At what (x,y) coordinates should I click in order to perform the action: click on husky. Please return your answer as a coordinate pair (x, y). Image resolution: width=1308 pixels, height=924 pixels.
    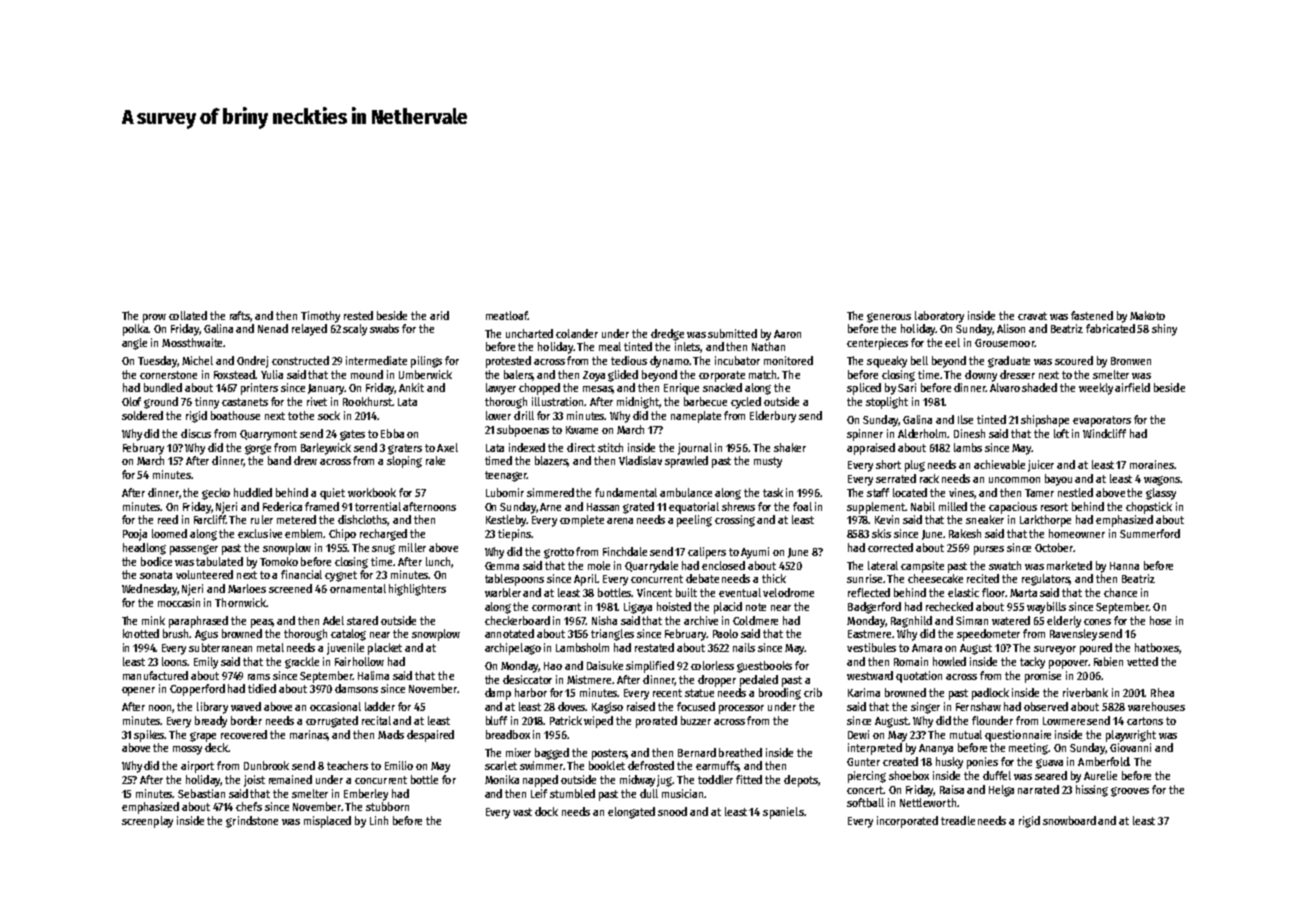
    Looking at the image, I should click on (949, 763).
